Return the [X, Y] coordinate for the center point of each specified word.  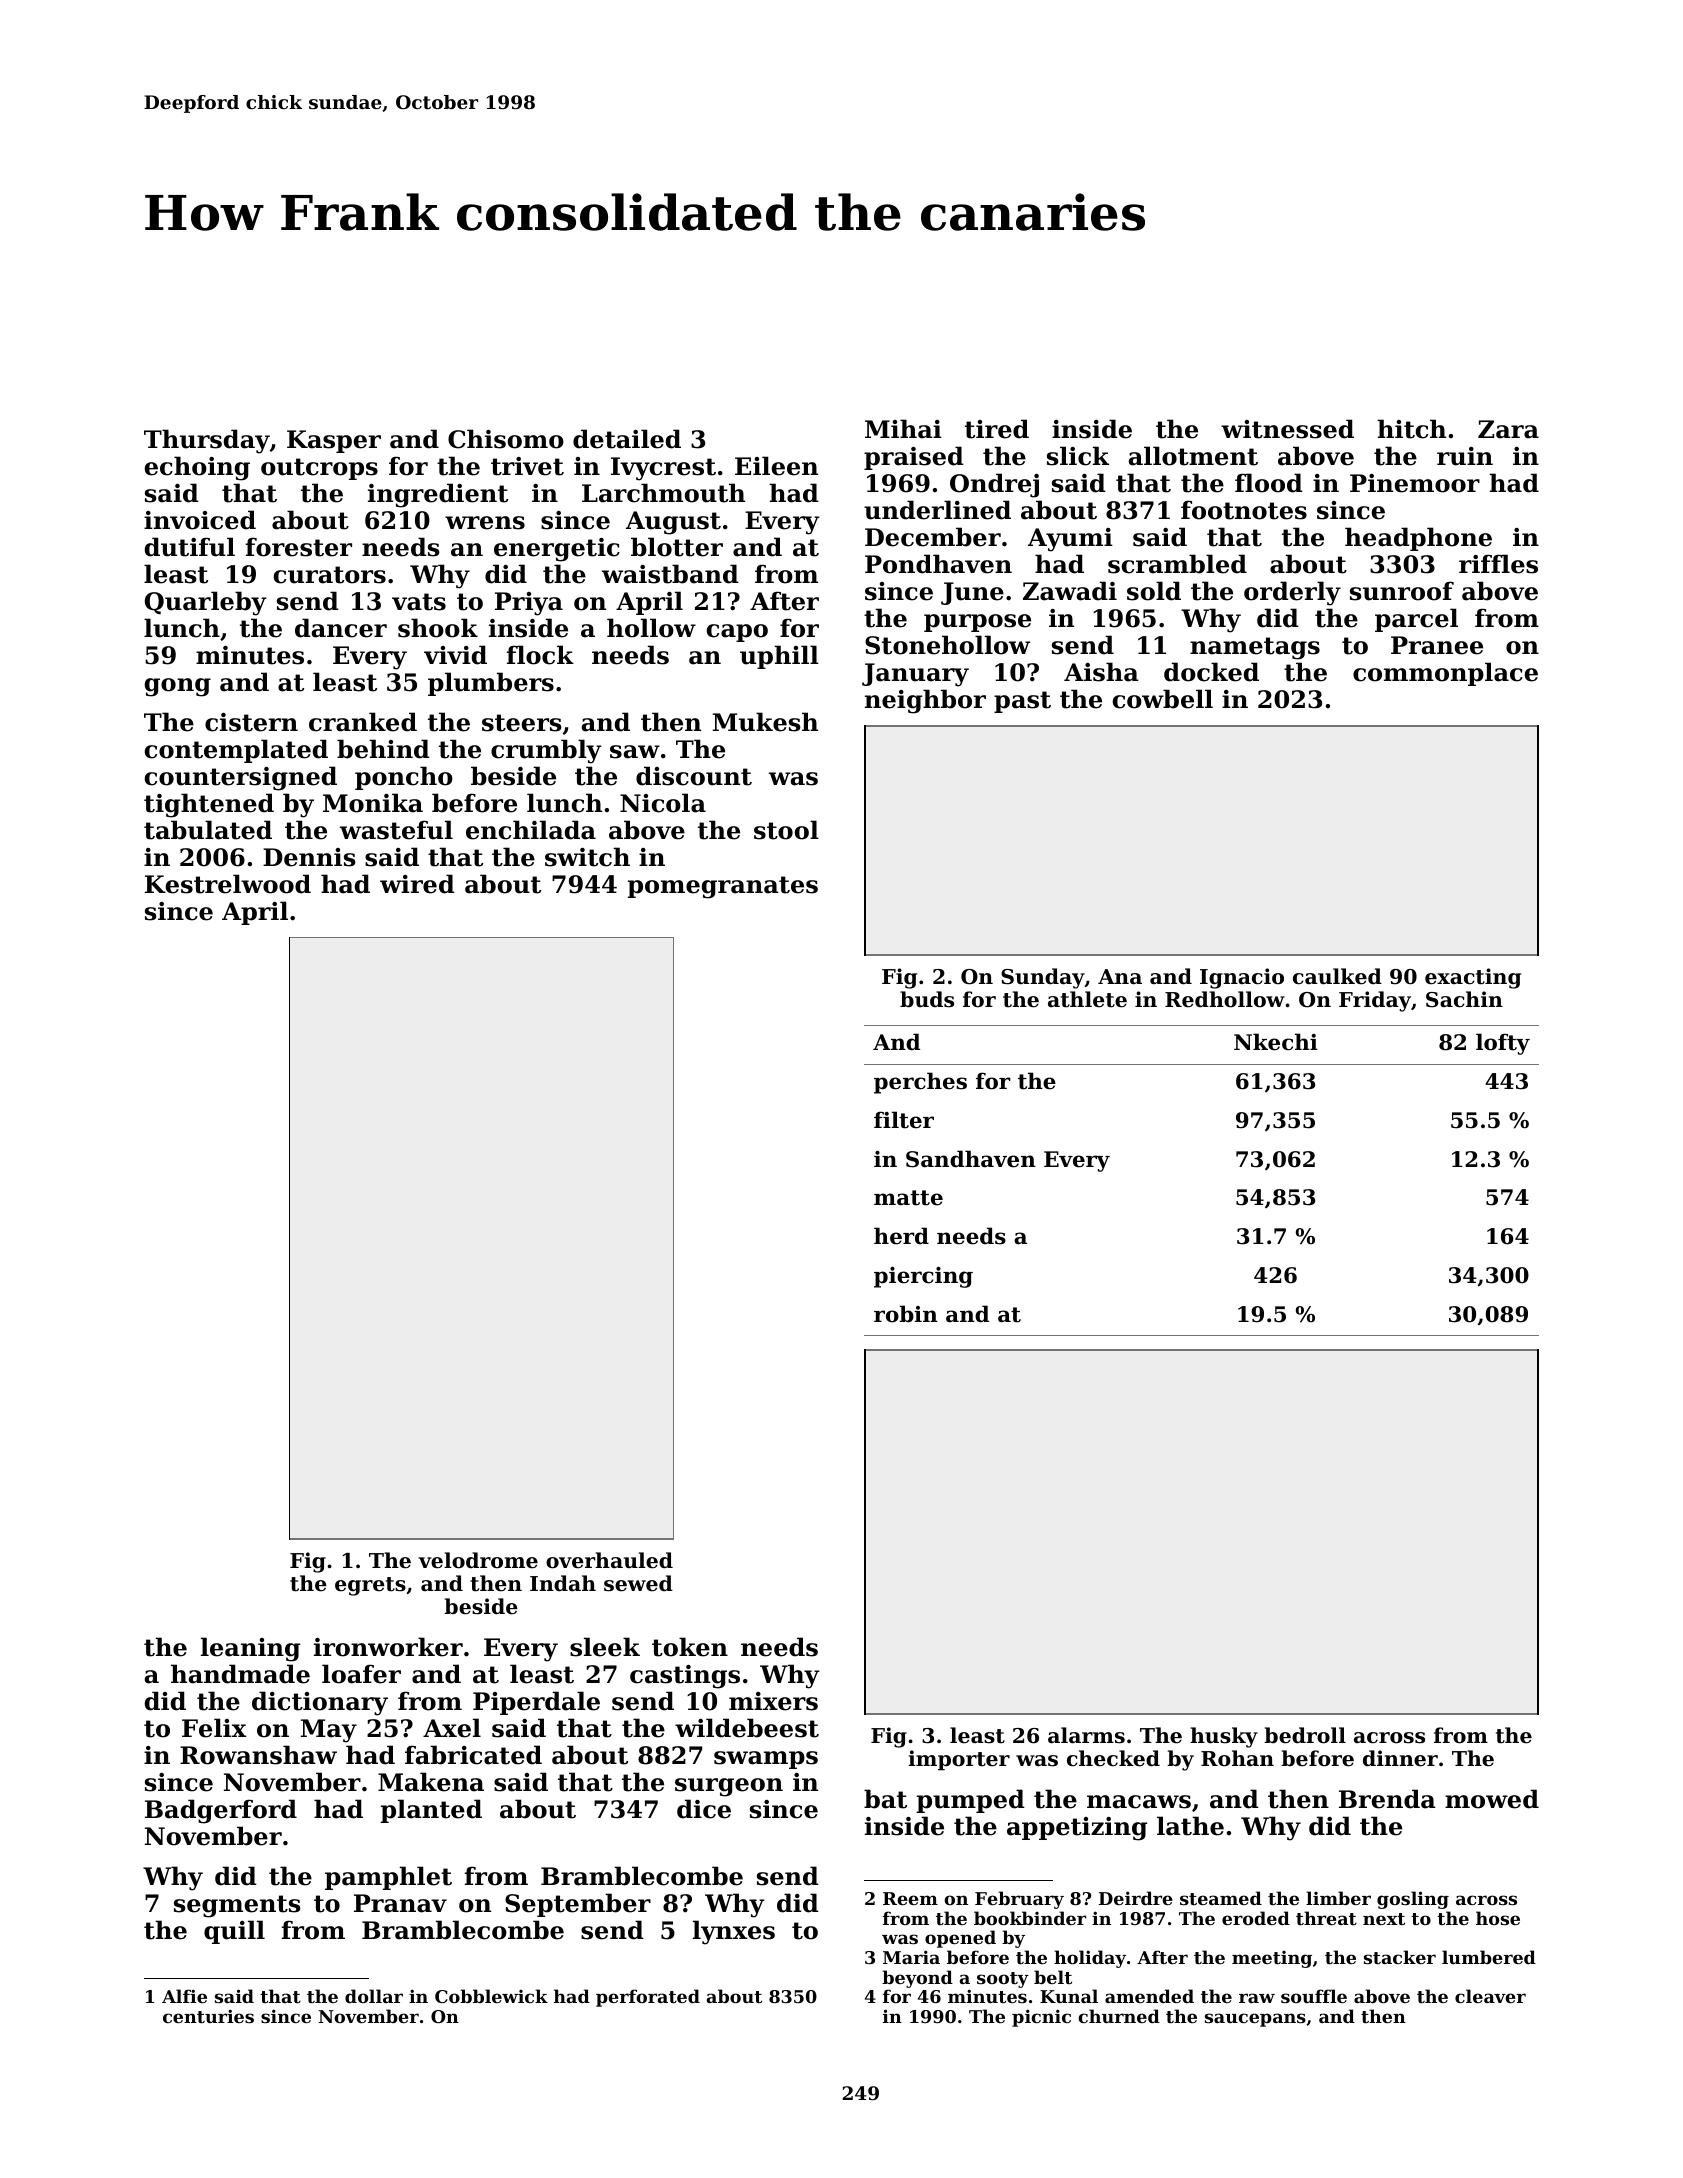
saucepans [1255, 2020]
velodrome [478, 1560]
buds [927, 999]
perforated [648, 1998]
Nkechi [1276, 1042]
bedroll [1305, 1735]
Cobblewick [491, 1996]
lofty [1503, 1044]
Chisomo [506, 439]
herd [901, 1236]
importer [959, 1760]
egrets [370, 1586]
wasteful [396, 830]
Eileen [776, 466]
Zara [1508, 429]
